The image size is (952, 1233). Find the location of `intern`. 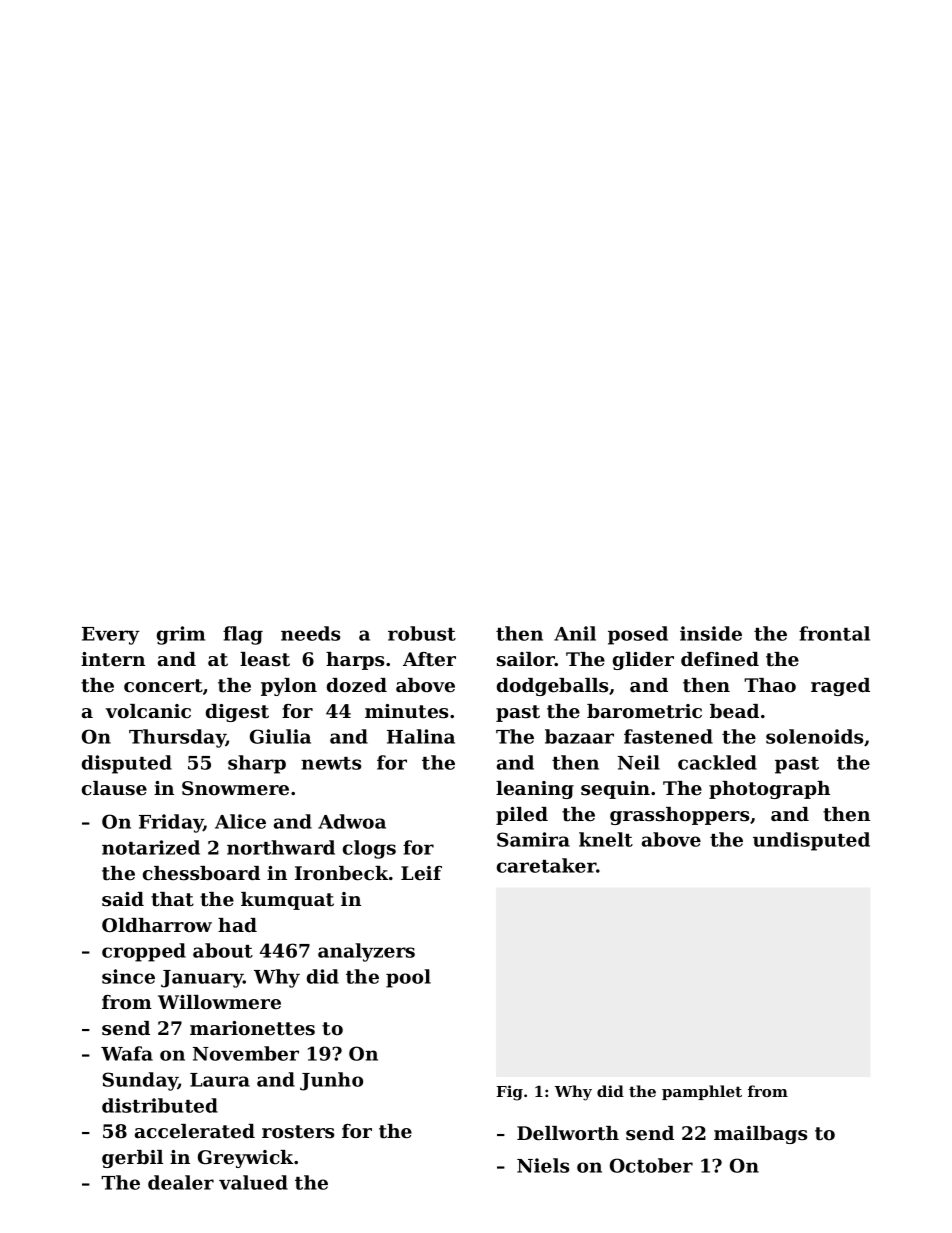

intern is located at coordinates (113, 659).
